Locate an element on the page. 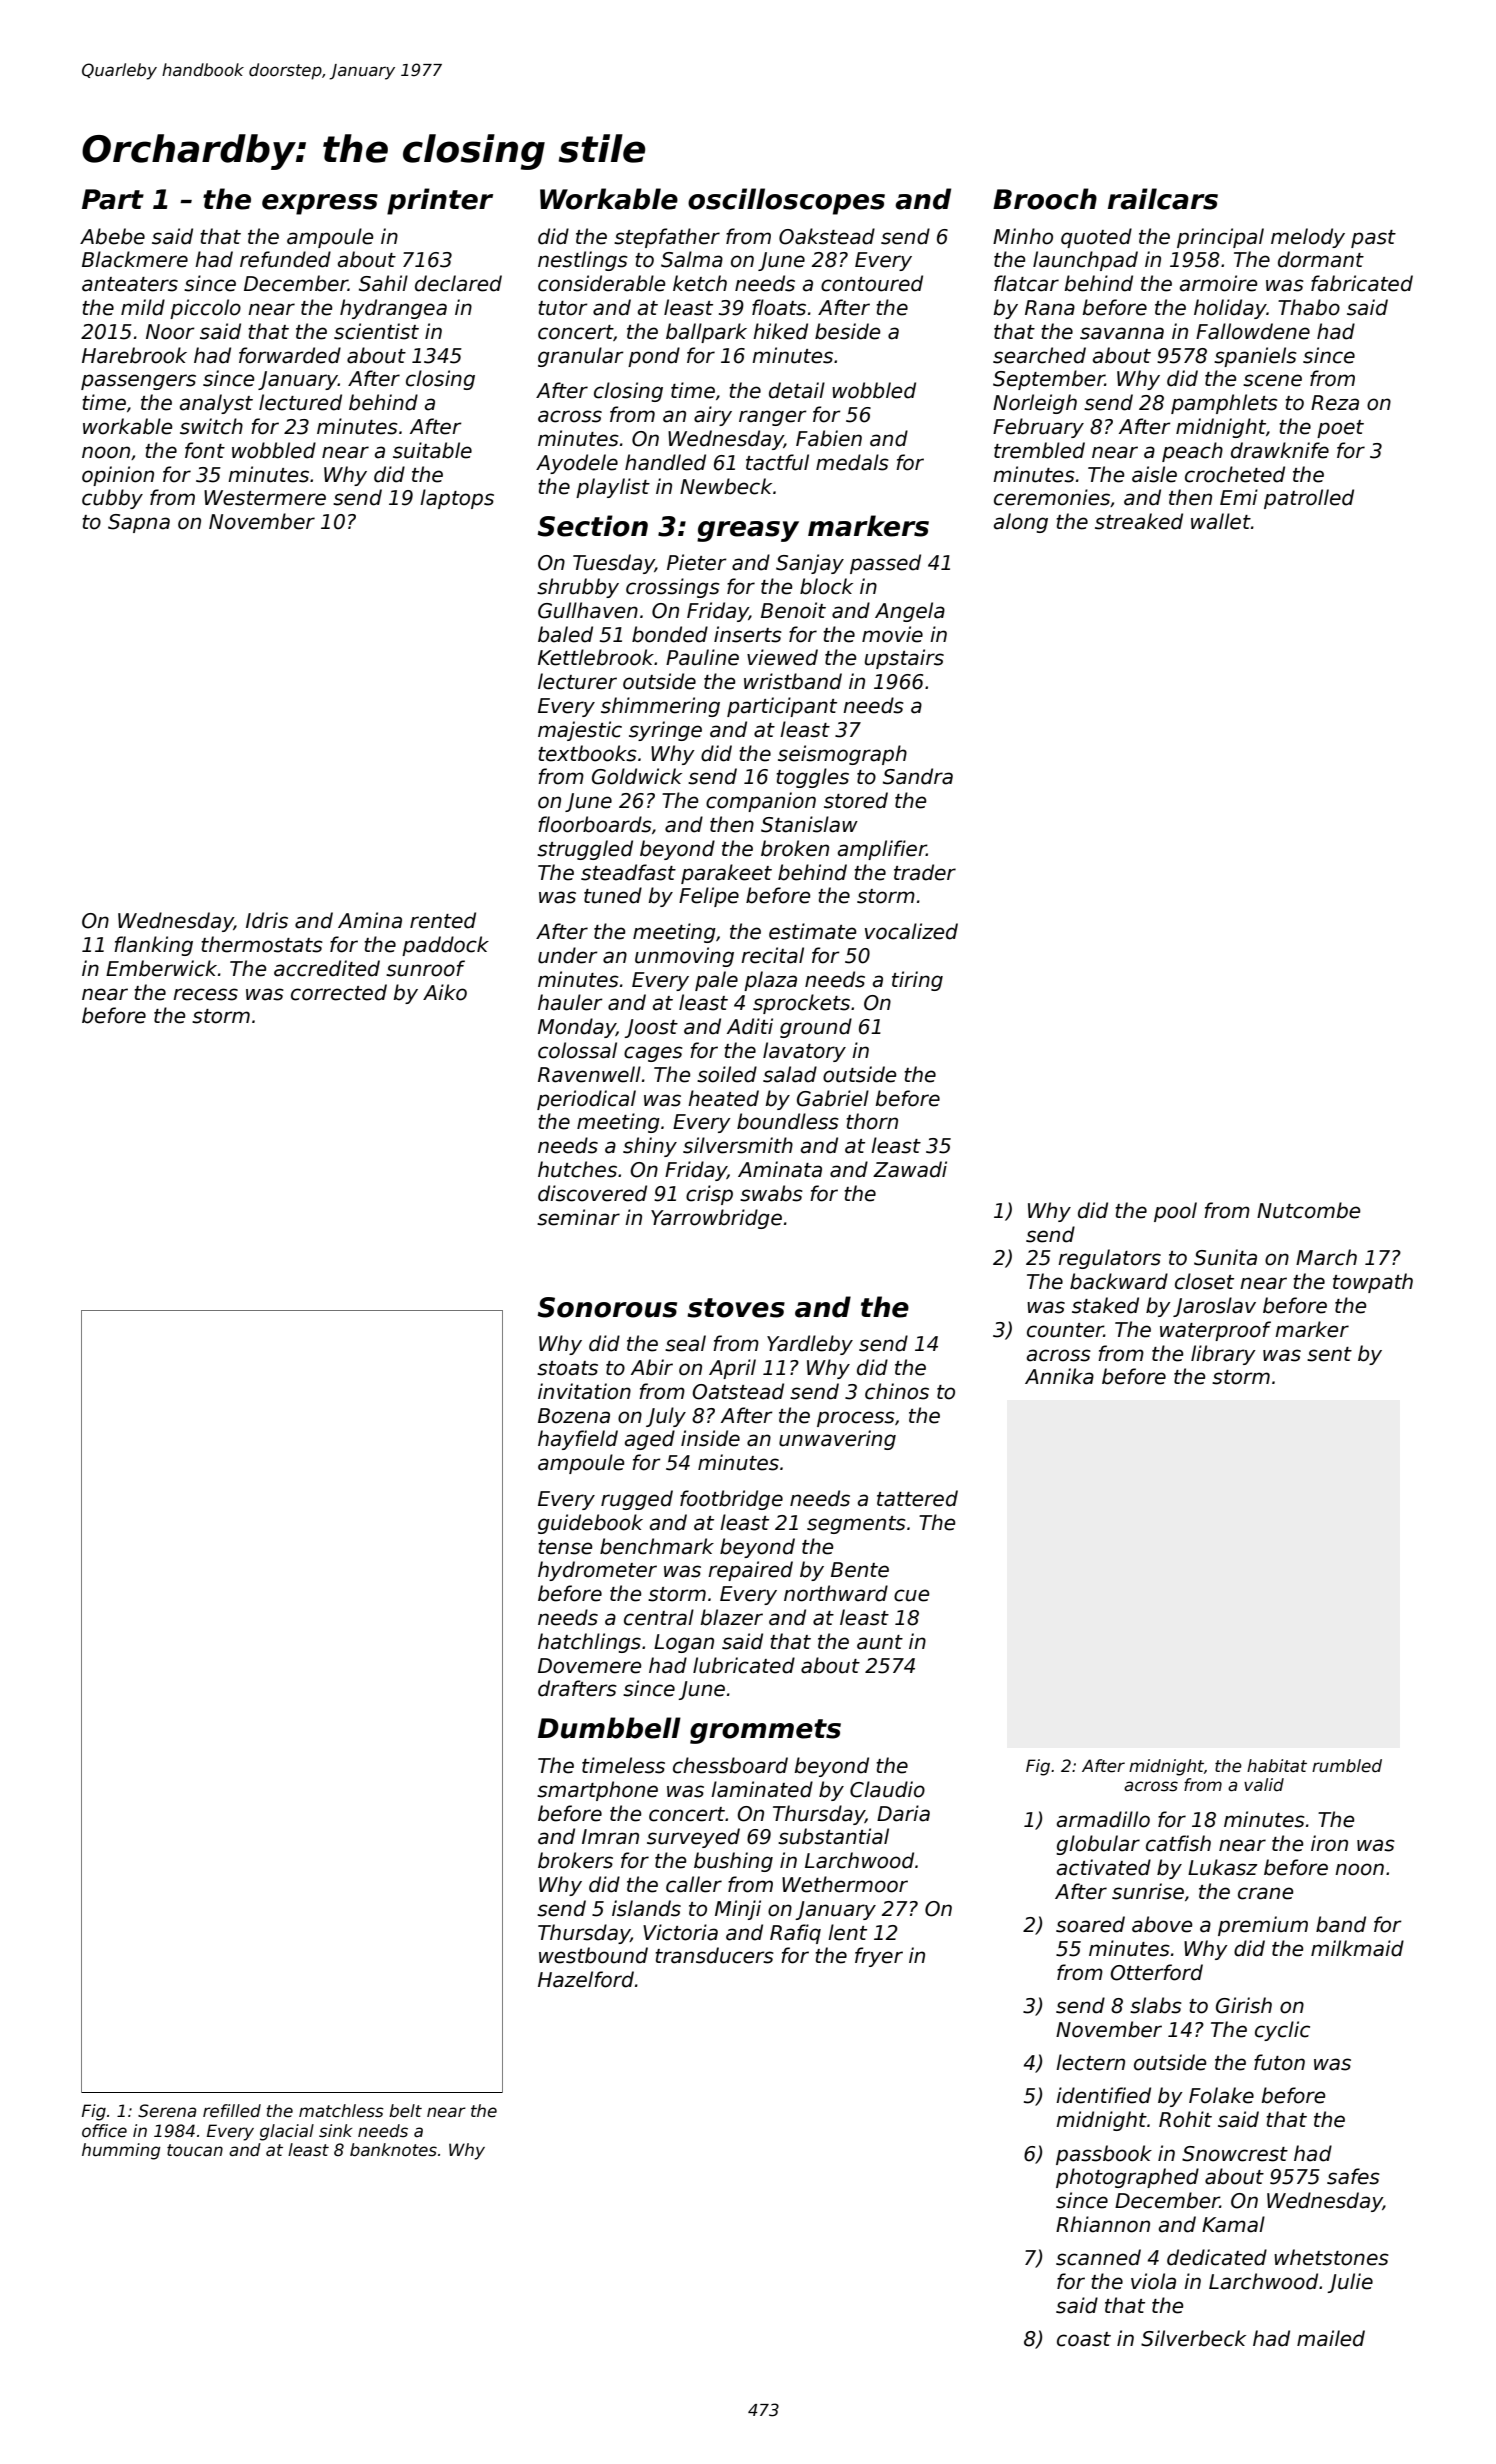  Bozena is located at coordinates (574, 1416).
